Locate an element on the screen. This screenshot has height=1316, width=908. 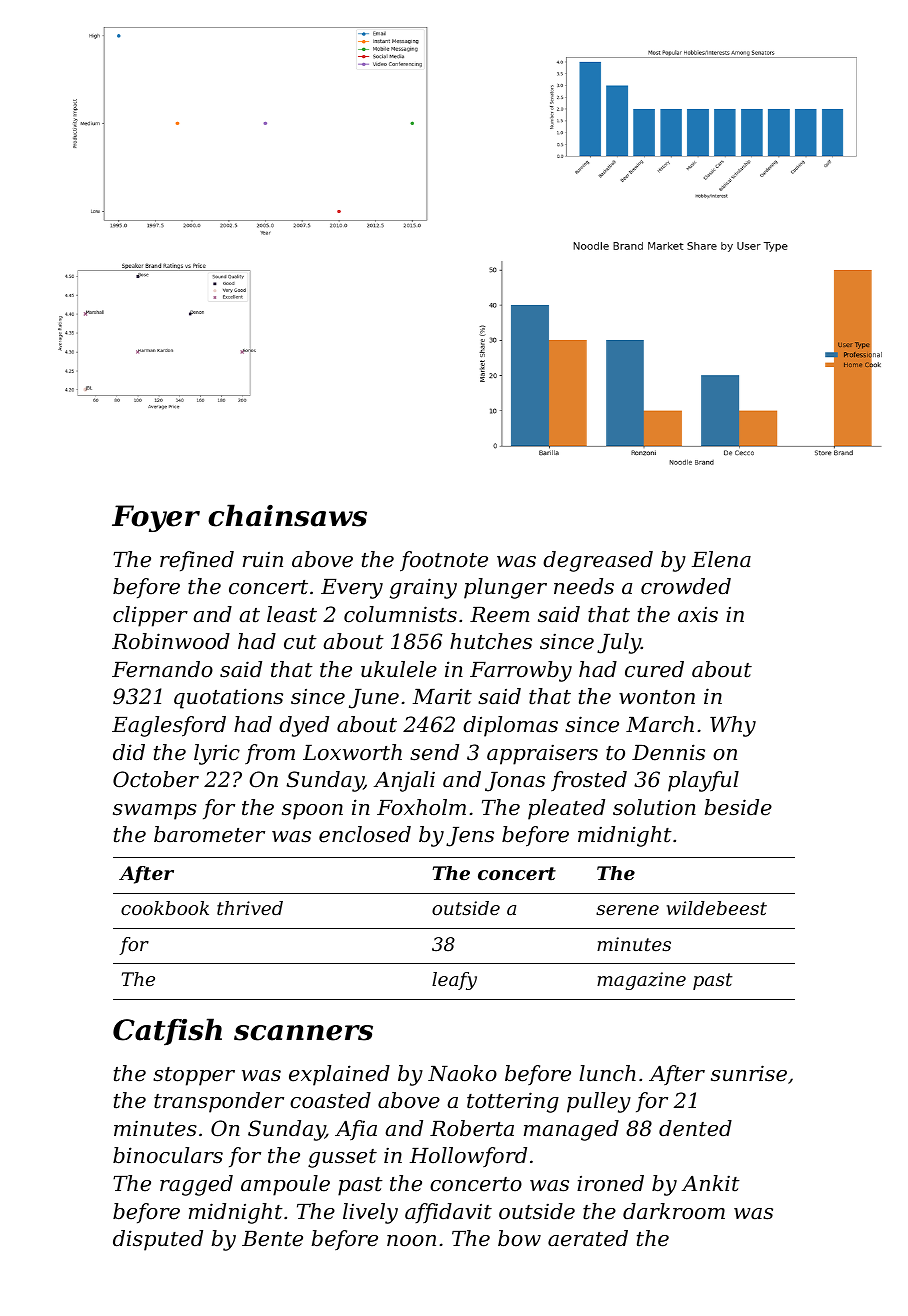
barometer is located at coordinates (209, 834).
